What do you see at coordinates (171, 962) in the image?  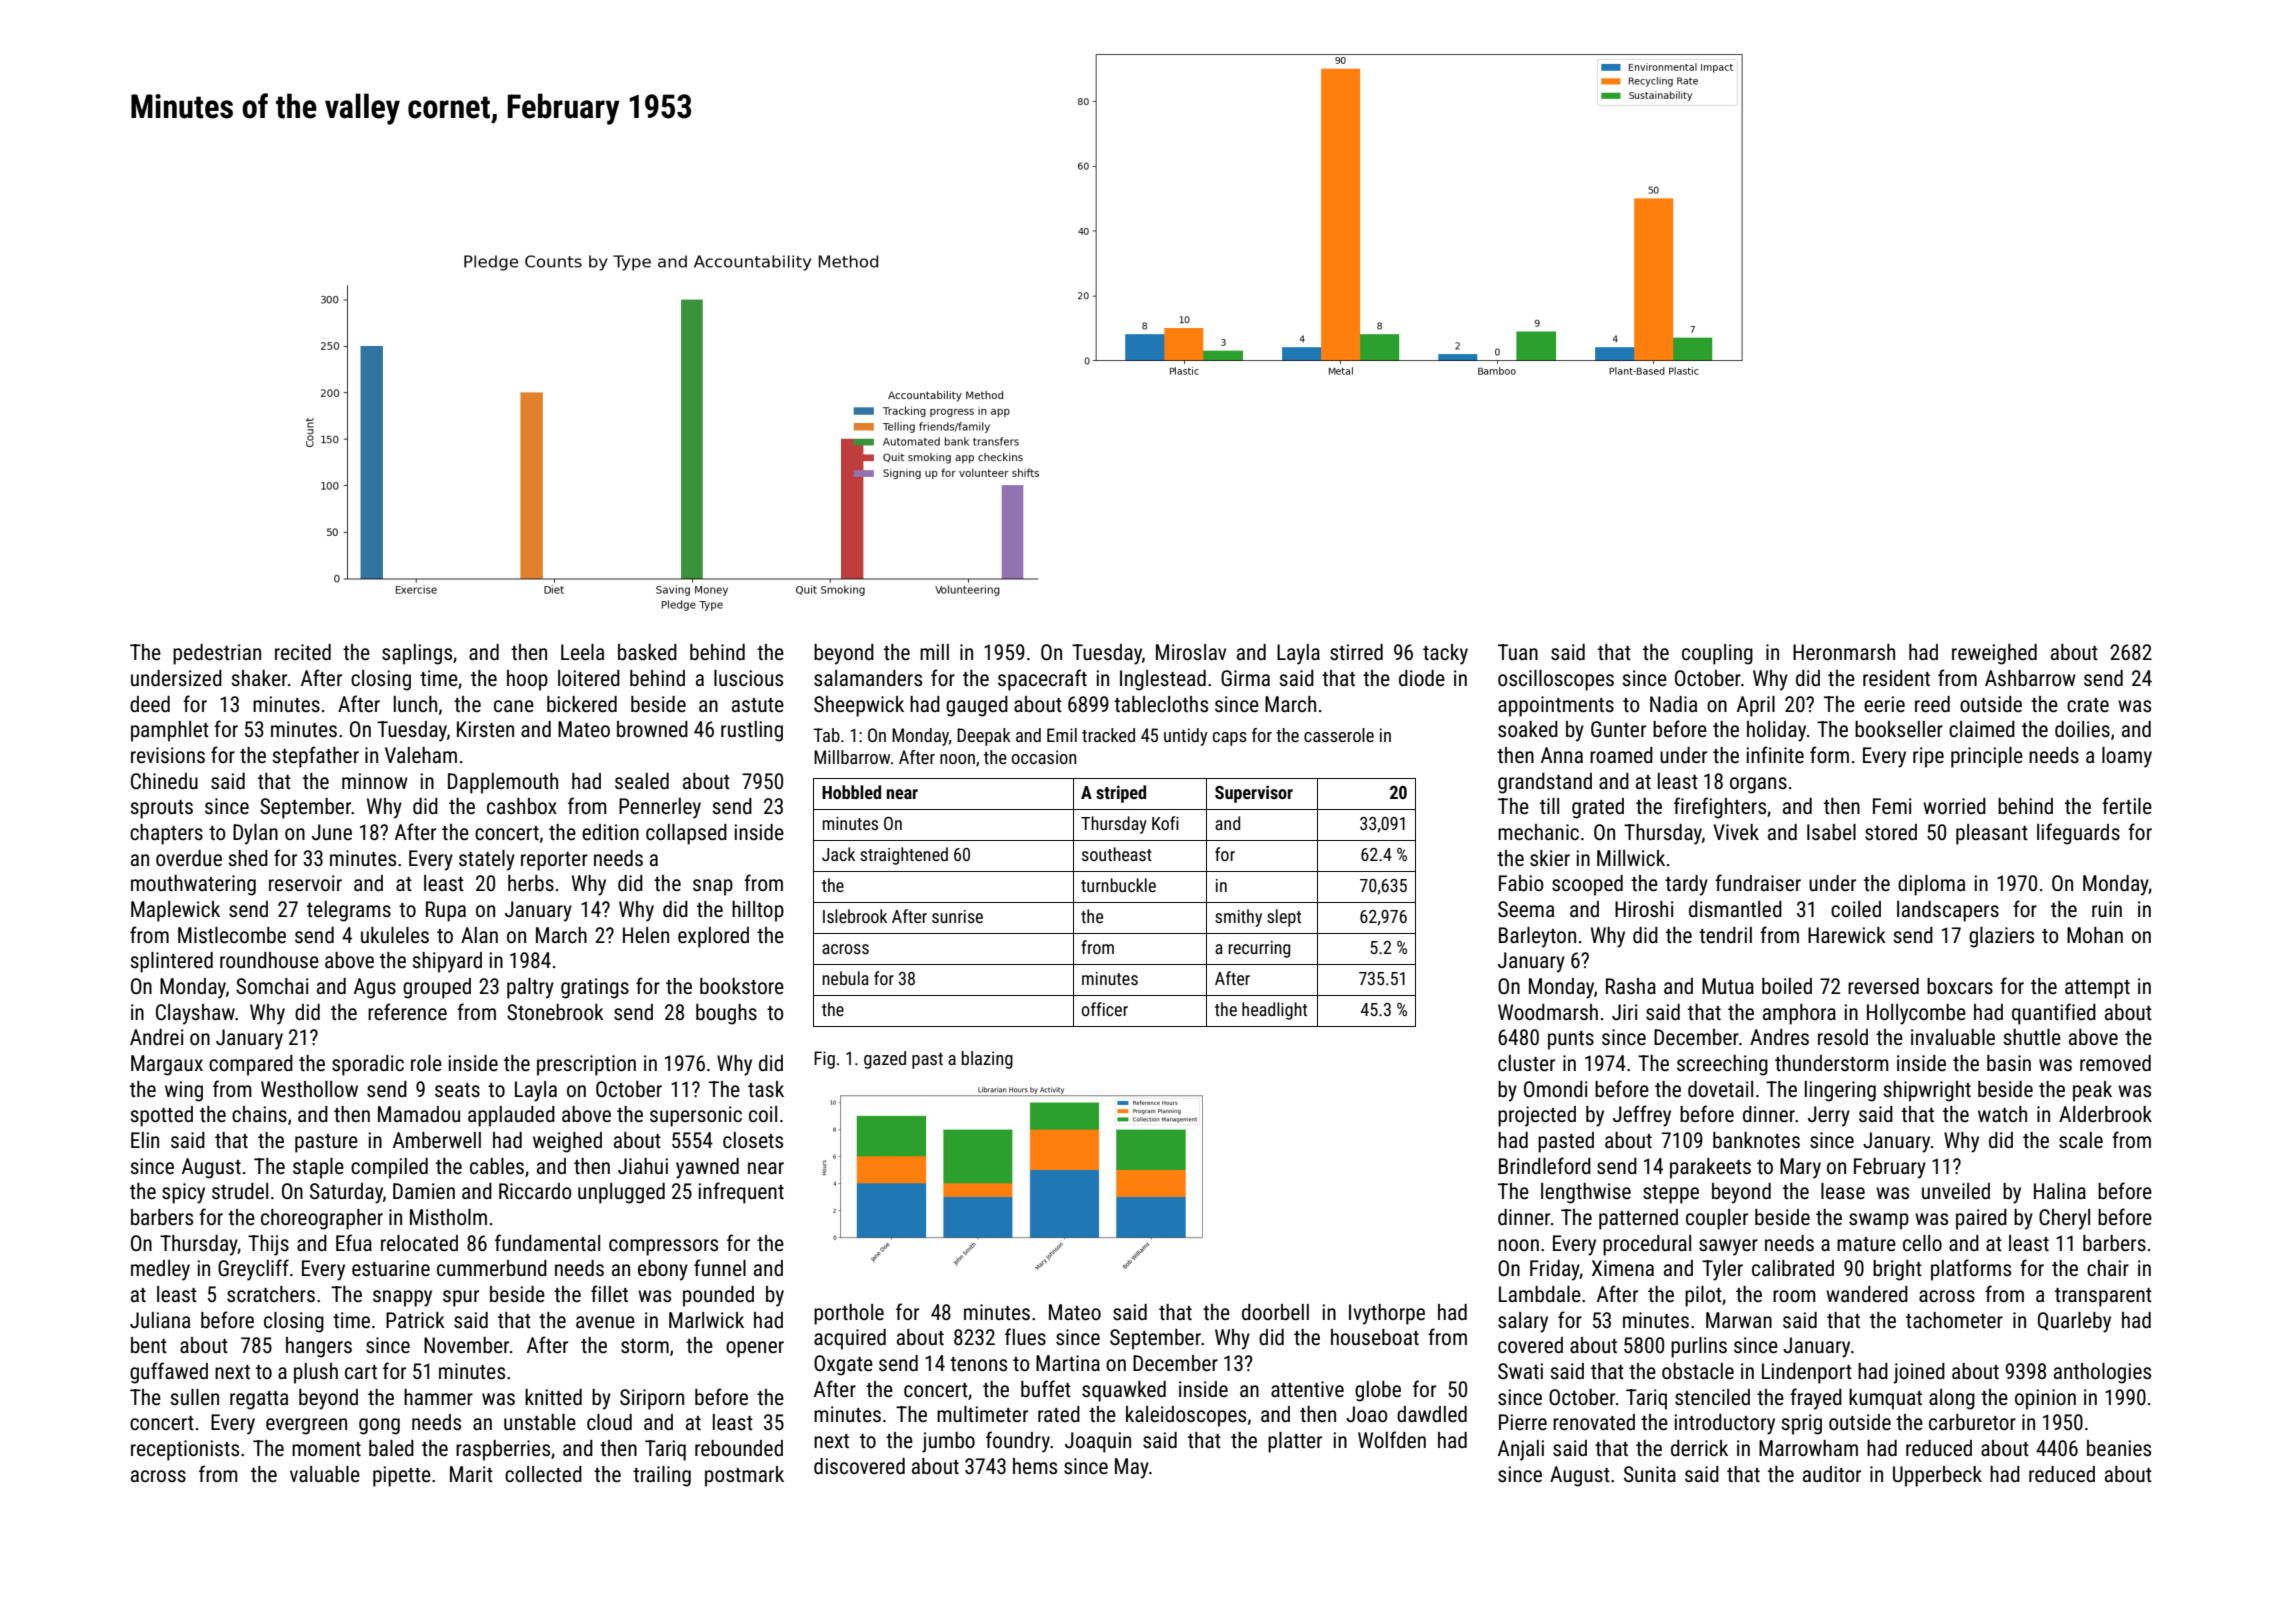 I see `splintered` at bounding box center [171, 962].
